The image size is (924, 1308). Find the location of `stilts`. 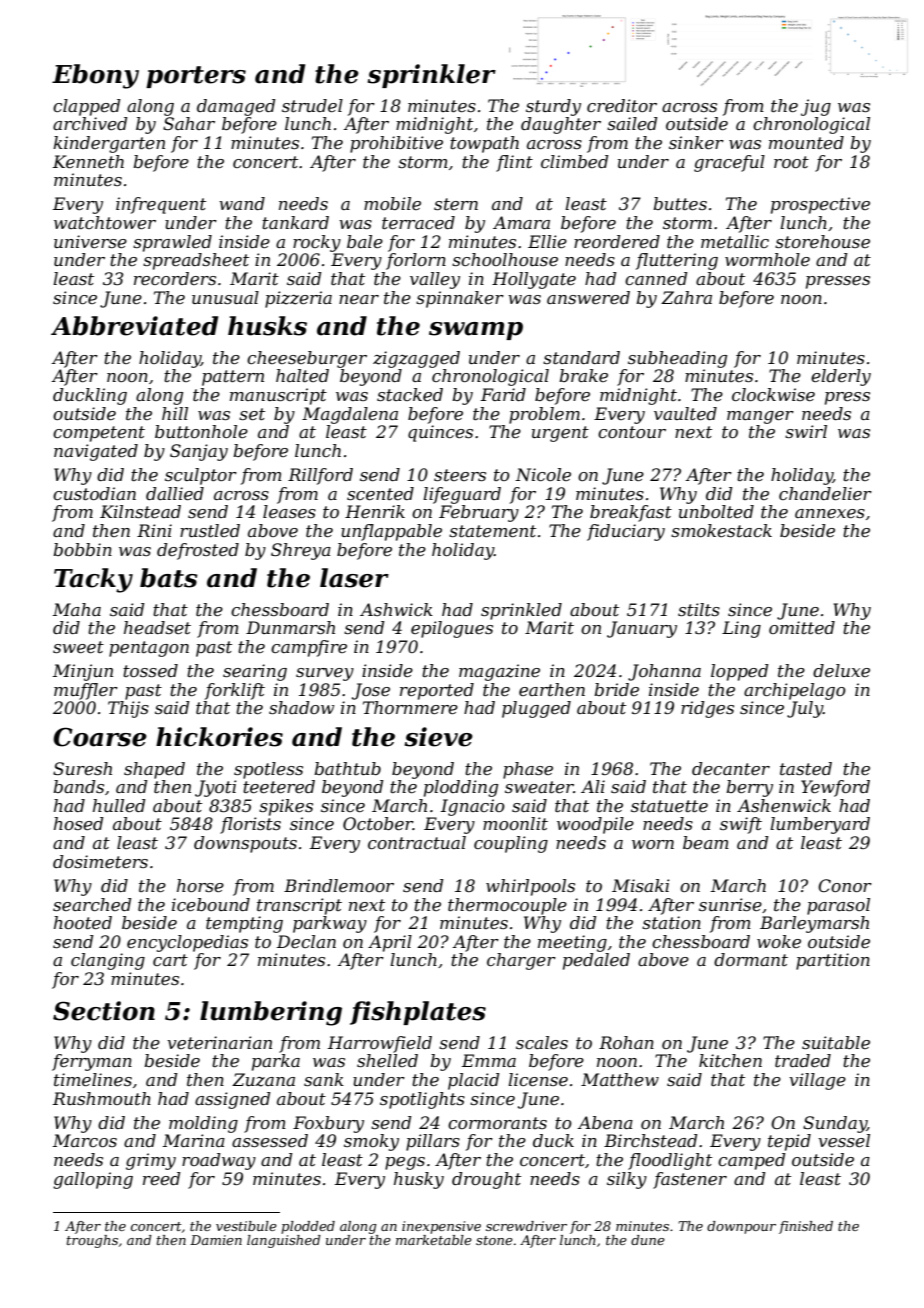

stilts is located at coordinates (699, 609).
